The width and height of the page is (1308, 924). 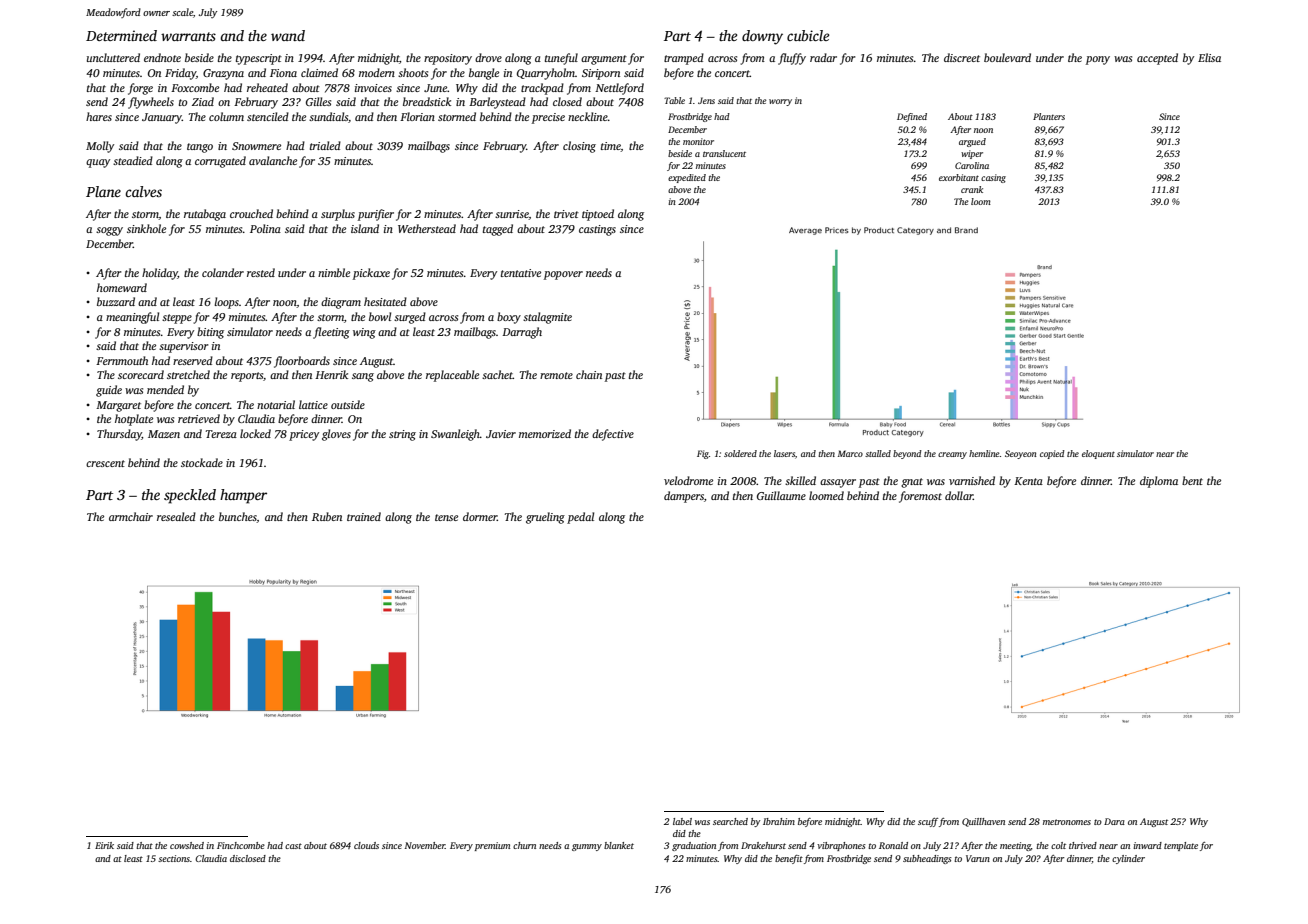 What do you see at coordinates (174, 858) in the page?
I see `sections` at bounding box center [174, 858].
